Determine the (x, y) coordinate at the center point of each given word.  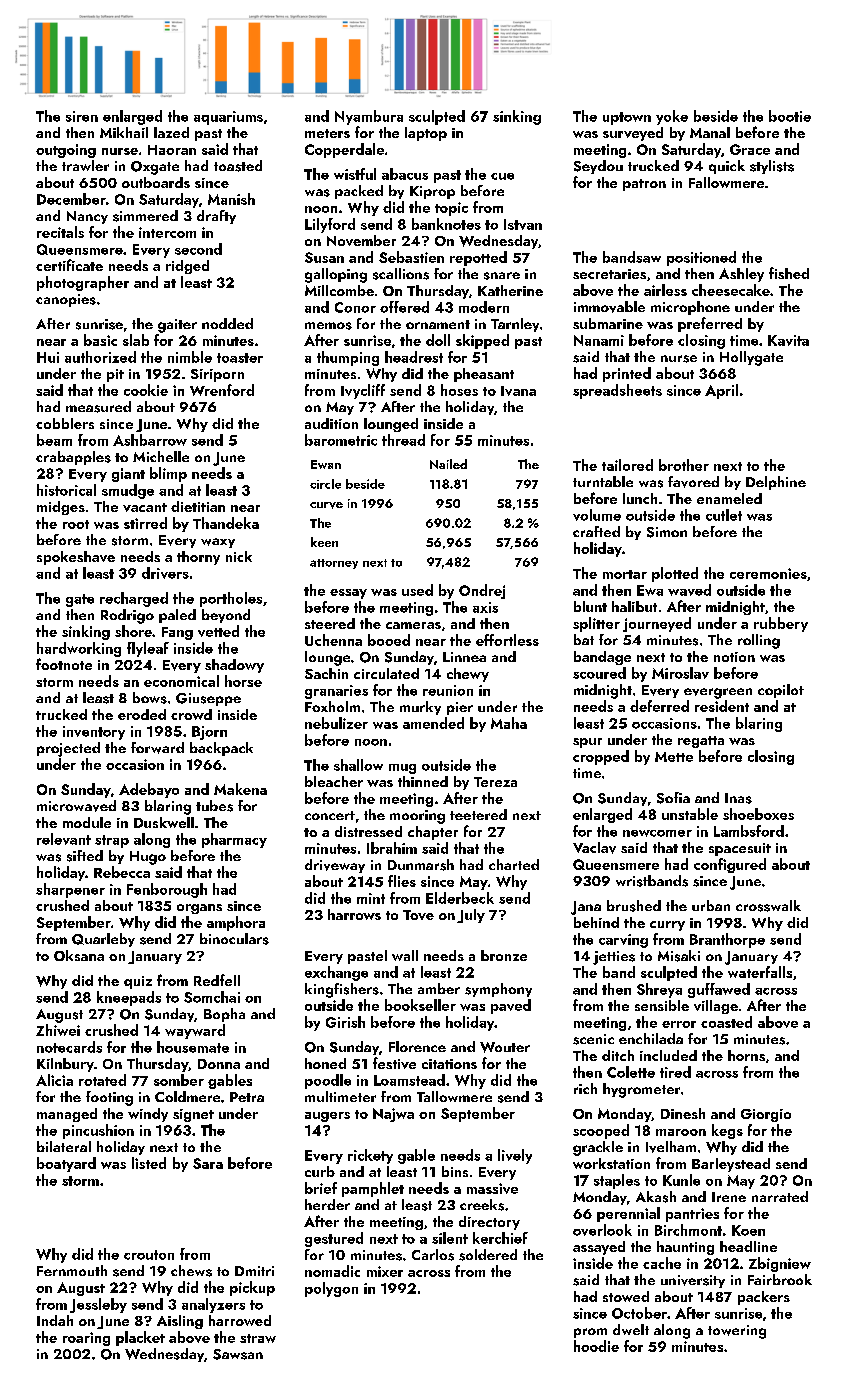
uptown (627, 118)
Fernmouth (72, 1270)
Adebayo (149, 790)
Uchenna (333, 640)
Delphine (776, 483)
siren (82, 116)
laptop (426, 134)
